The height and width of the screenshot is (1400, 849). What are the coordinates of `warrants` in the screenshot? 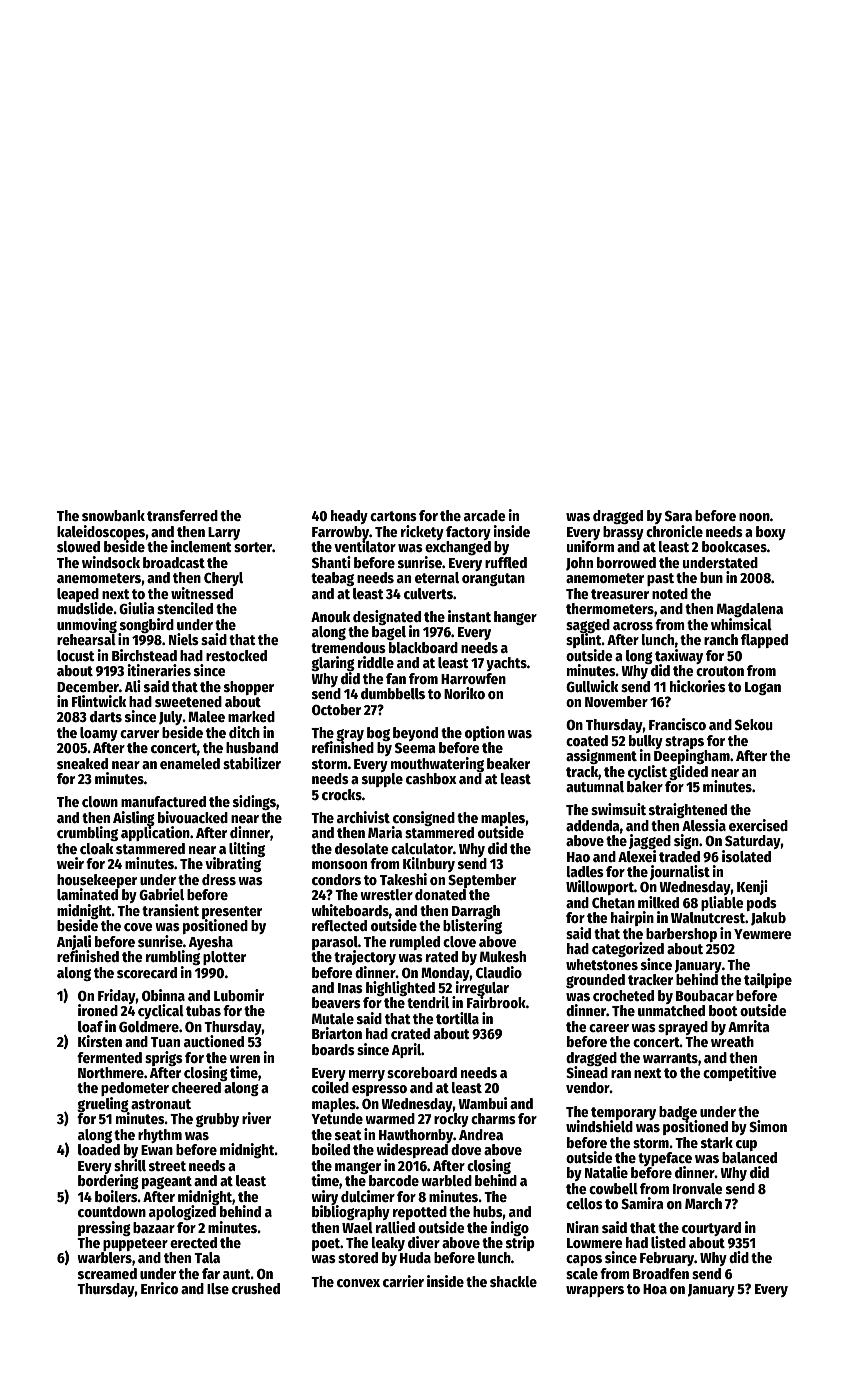 It's located at (670, 1058).
